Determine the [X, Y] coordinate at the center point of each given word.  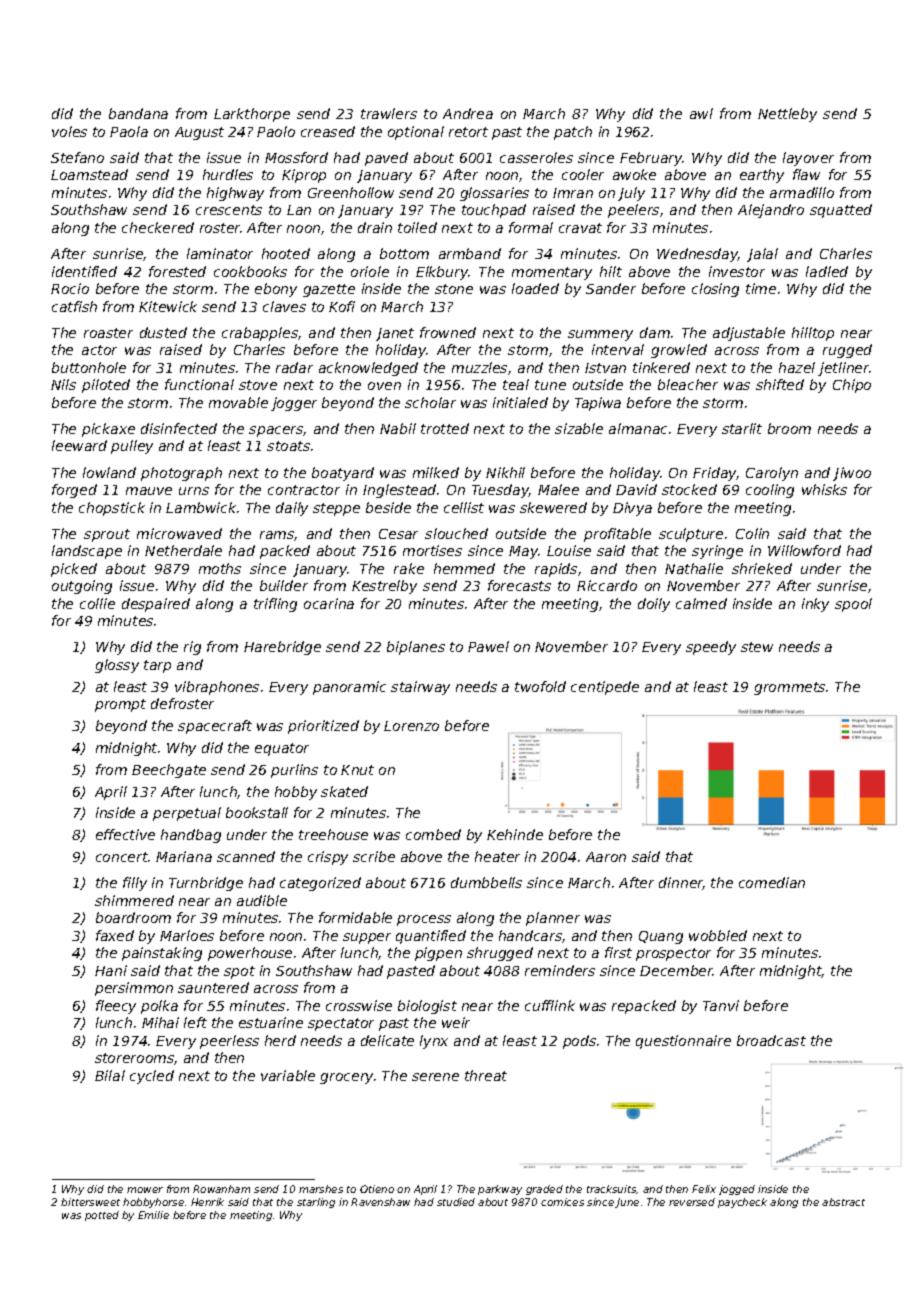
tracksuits [612, 1189]
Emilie [153, 1215]
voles [69, 131]
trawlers [389, 113]
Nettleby [787, 115]
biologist [427, 1007]
